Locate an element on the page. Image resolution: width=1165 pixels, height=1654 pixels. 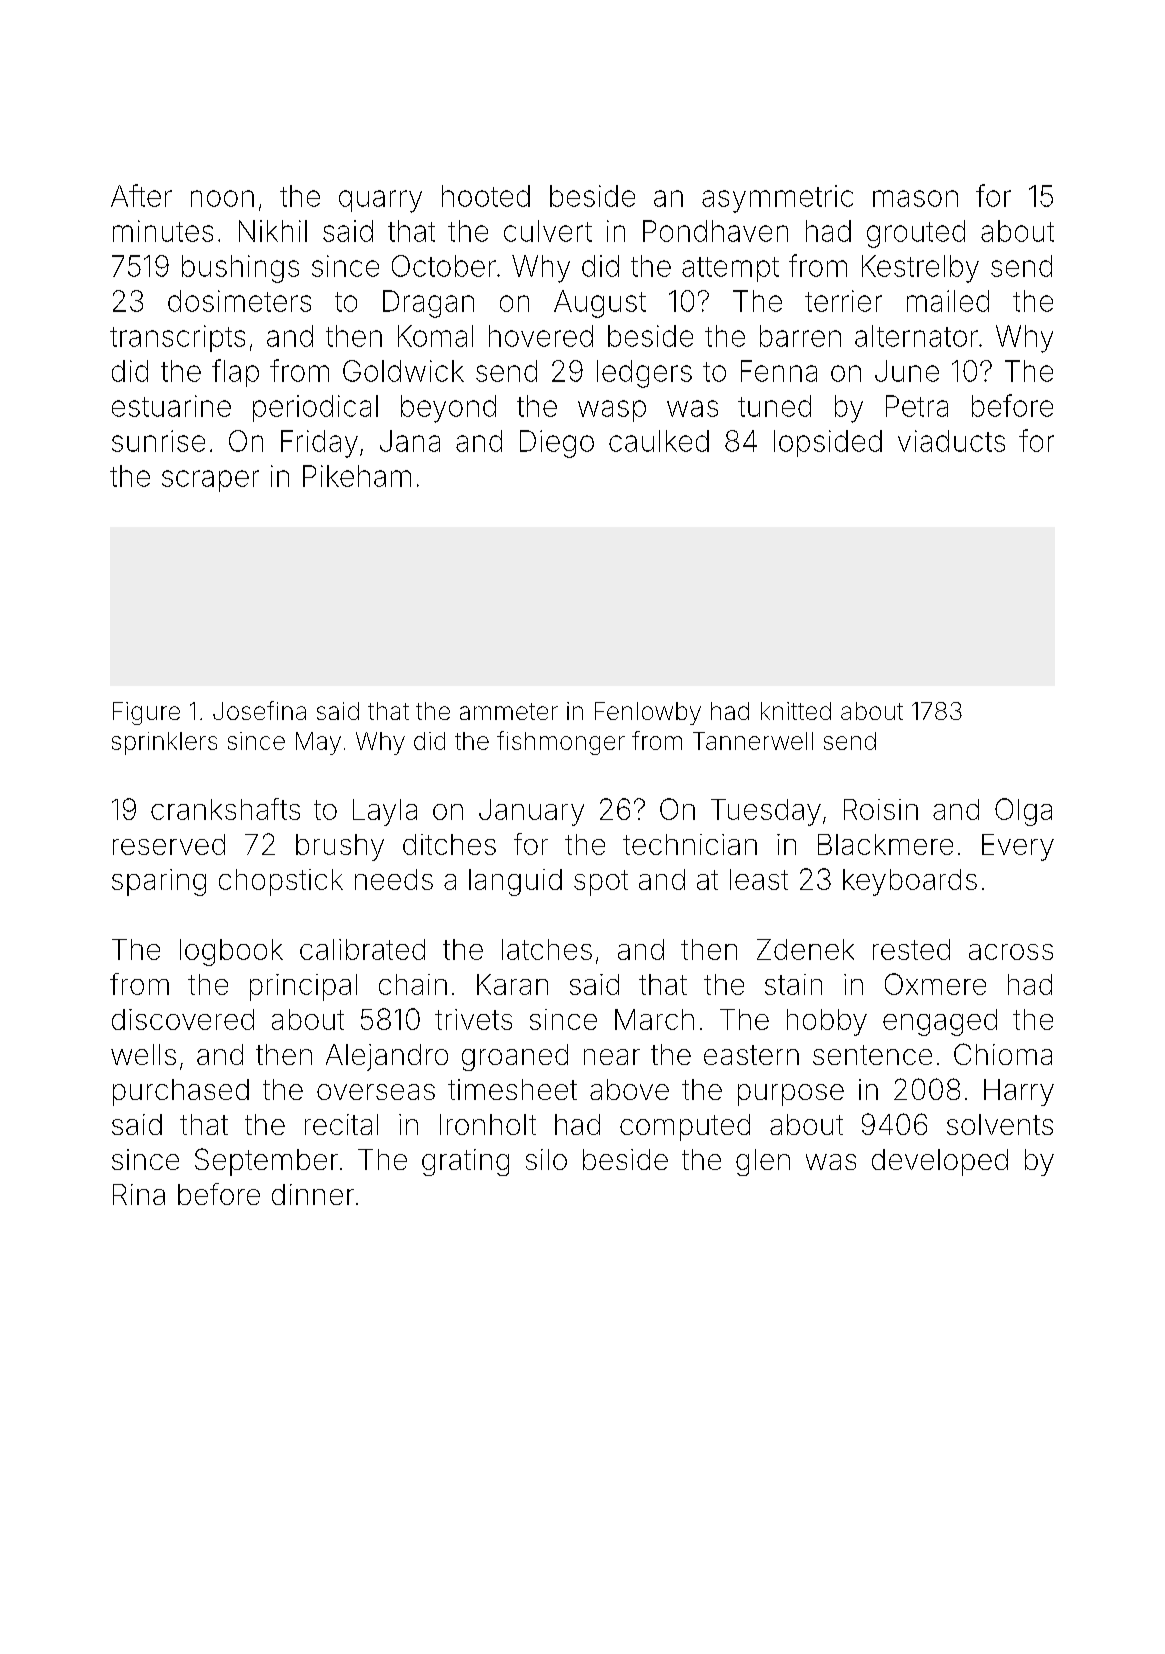
developed is located at coordinates (940, 1162).
